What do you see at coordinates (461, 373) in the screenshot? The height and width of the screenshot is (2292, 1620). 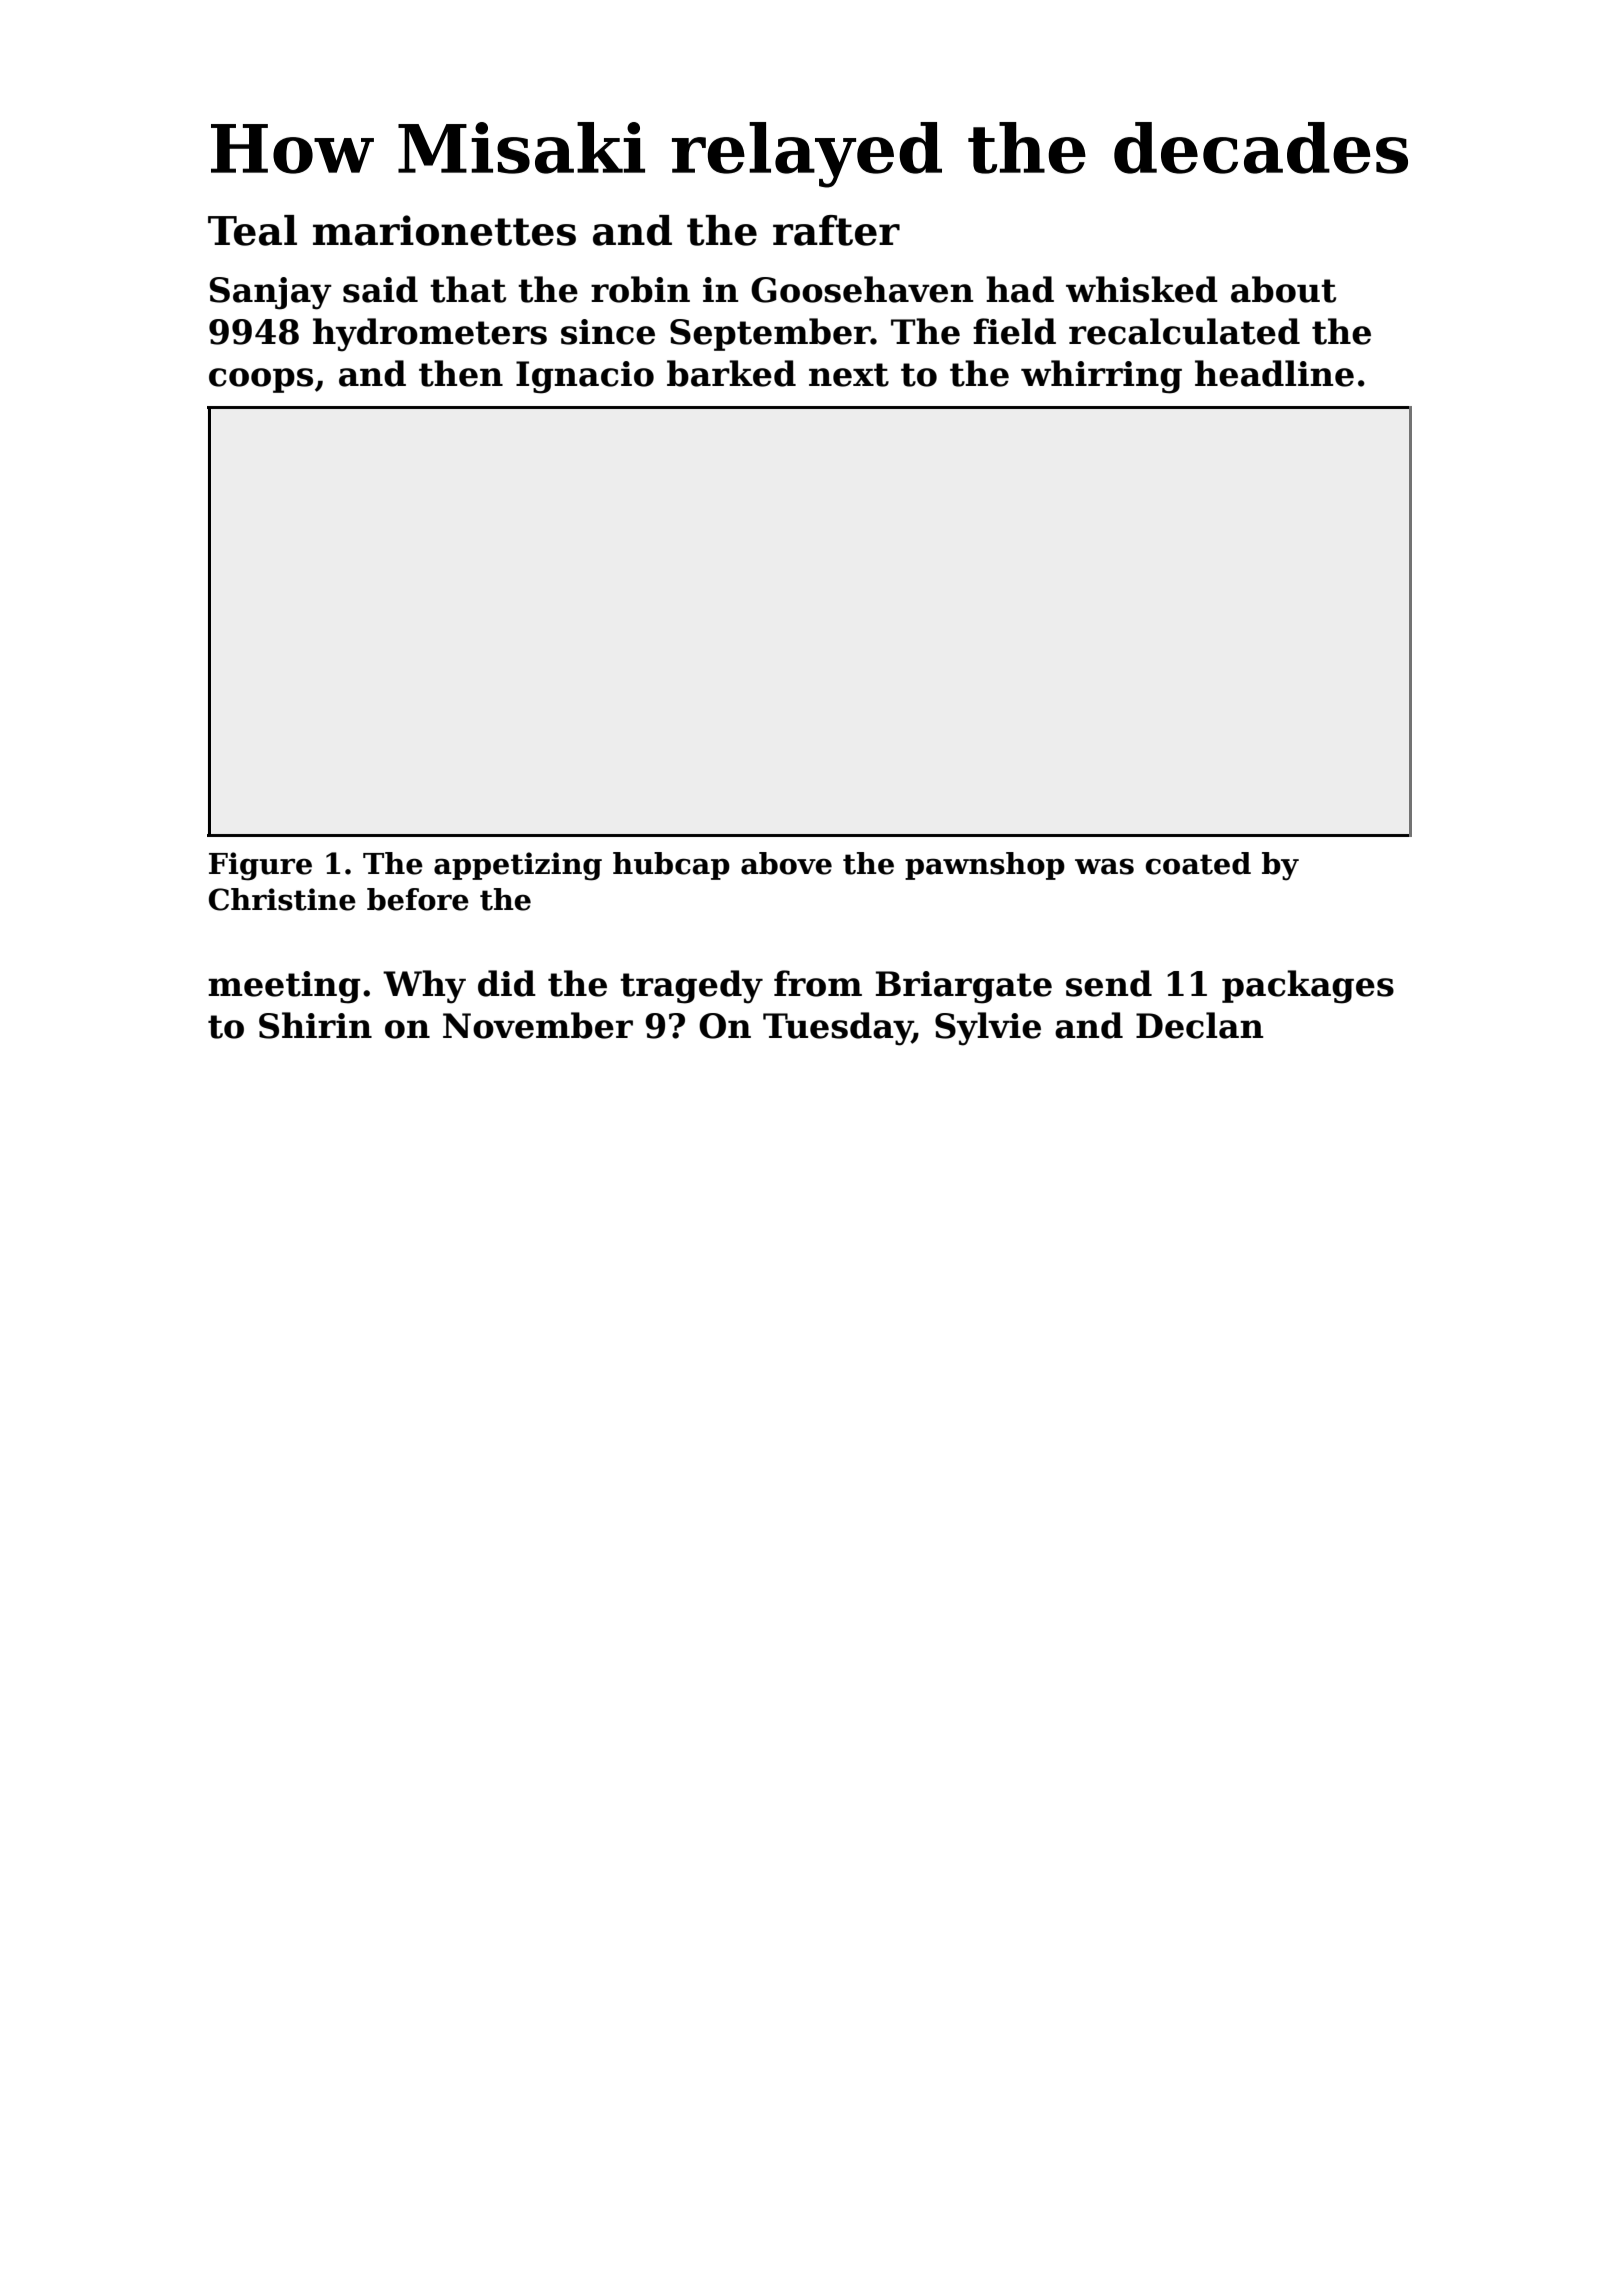 I see `then` at bounding box center [461, 373].
